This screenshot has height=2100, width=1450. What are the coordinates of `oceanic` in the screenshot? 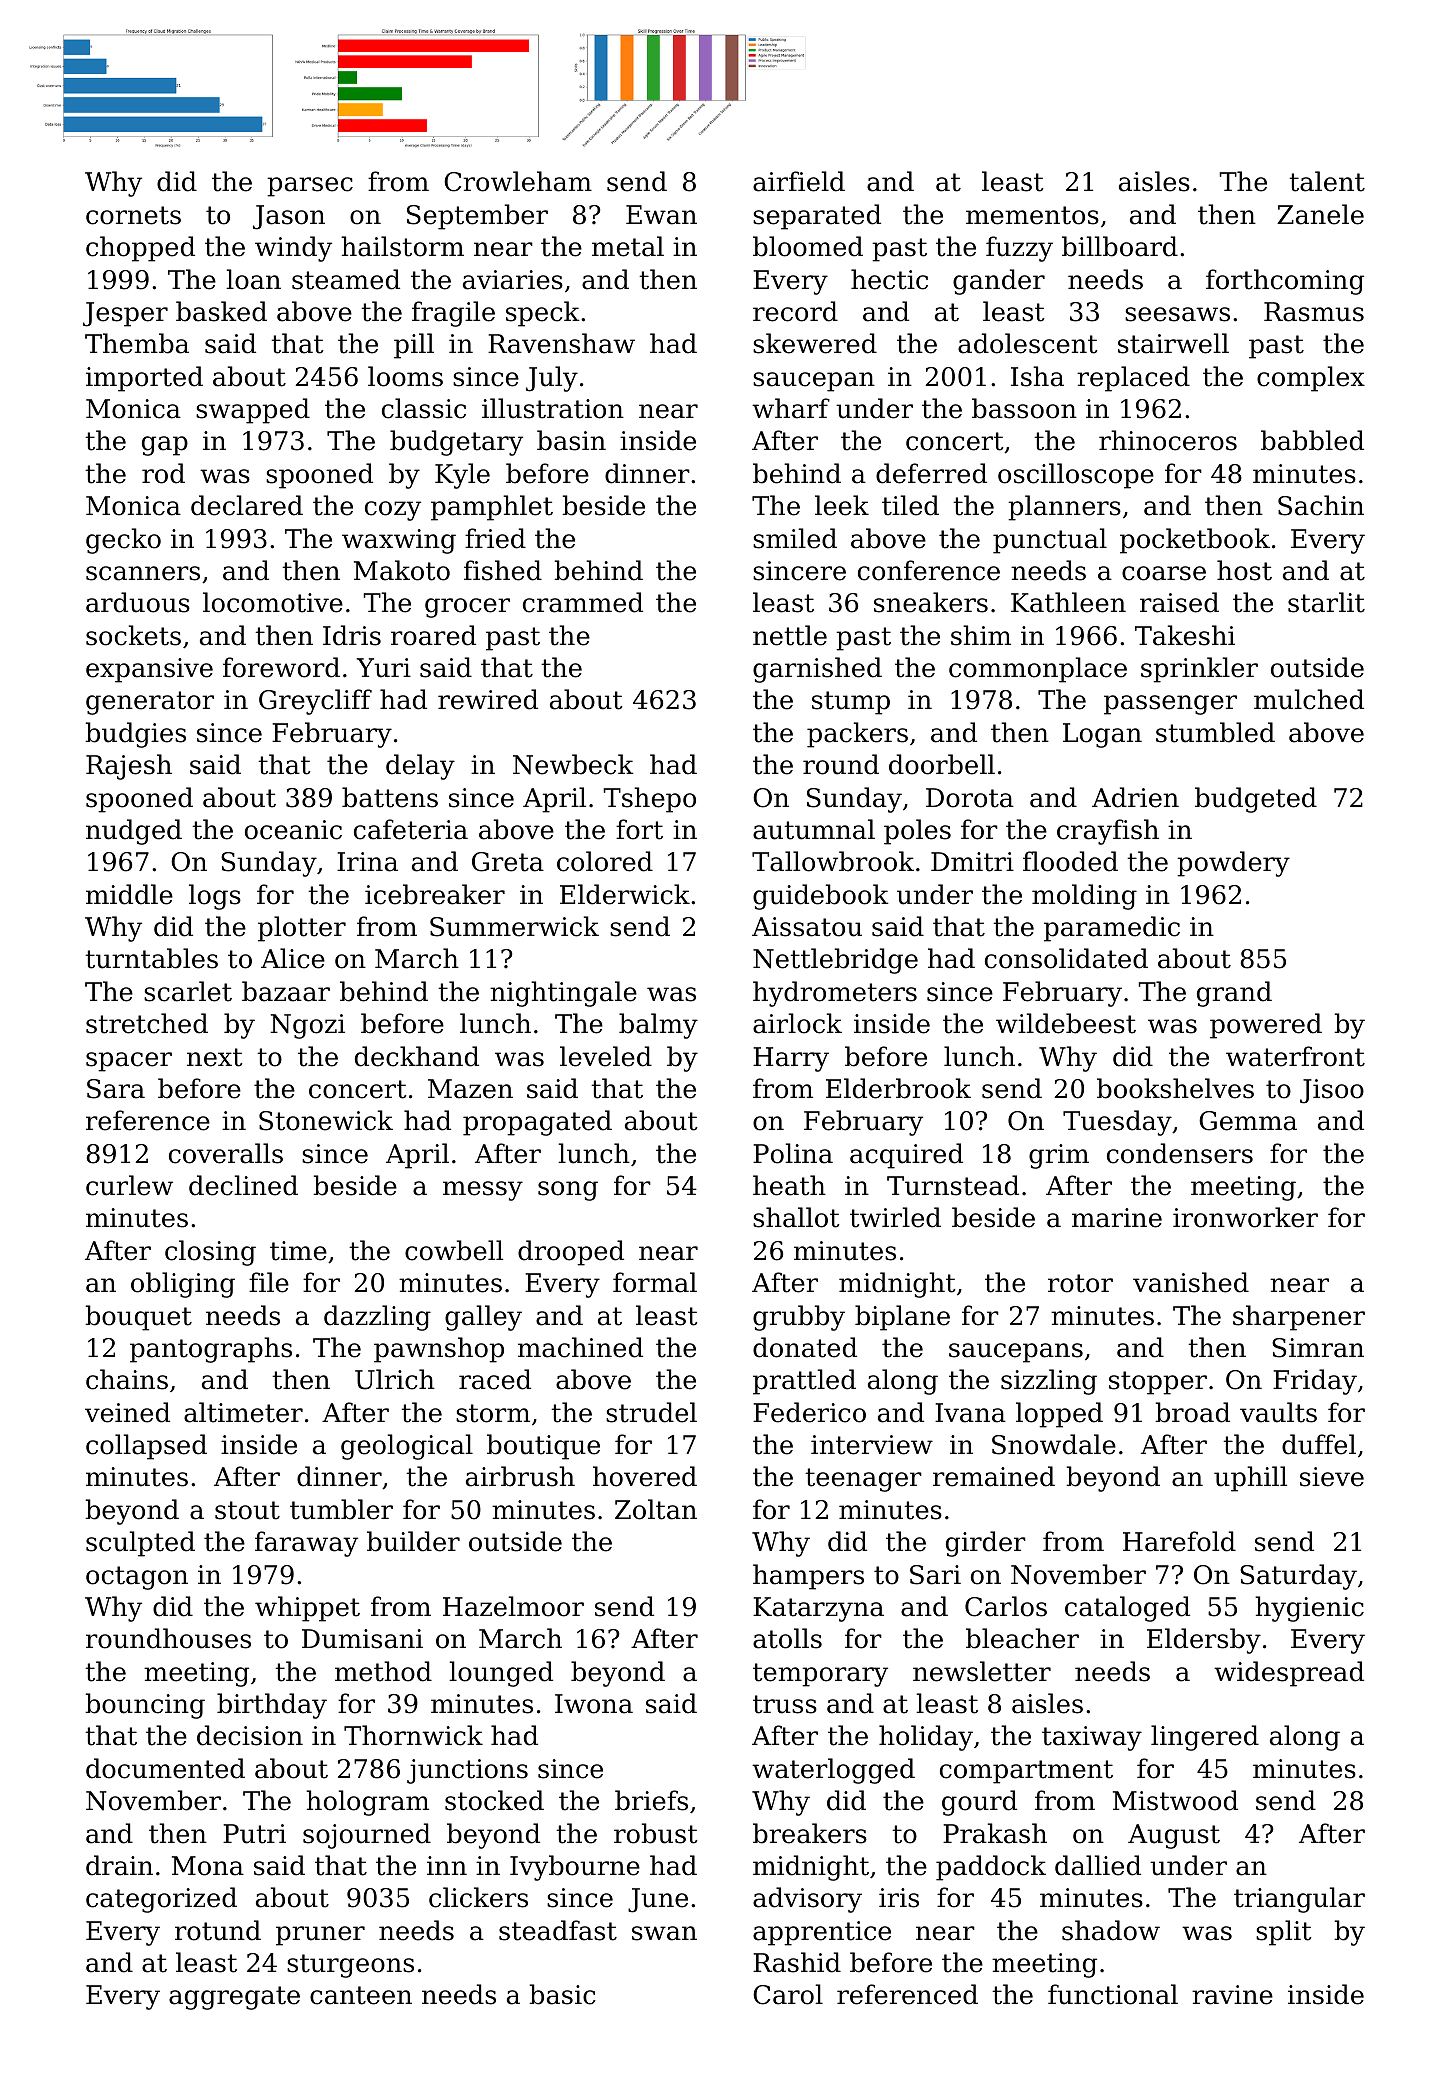 It's located at (293, 830).
